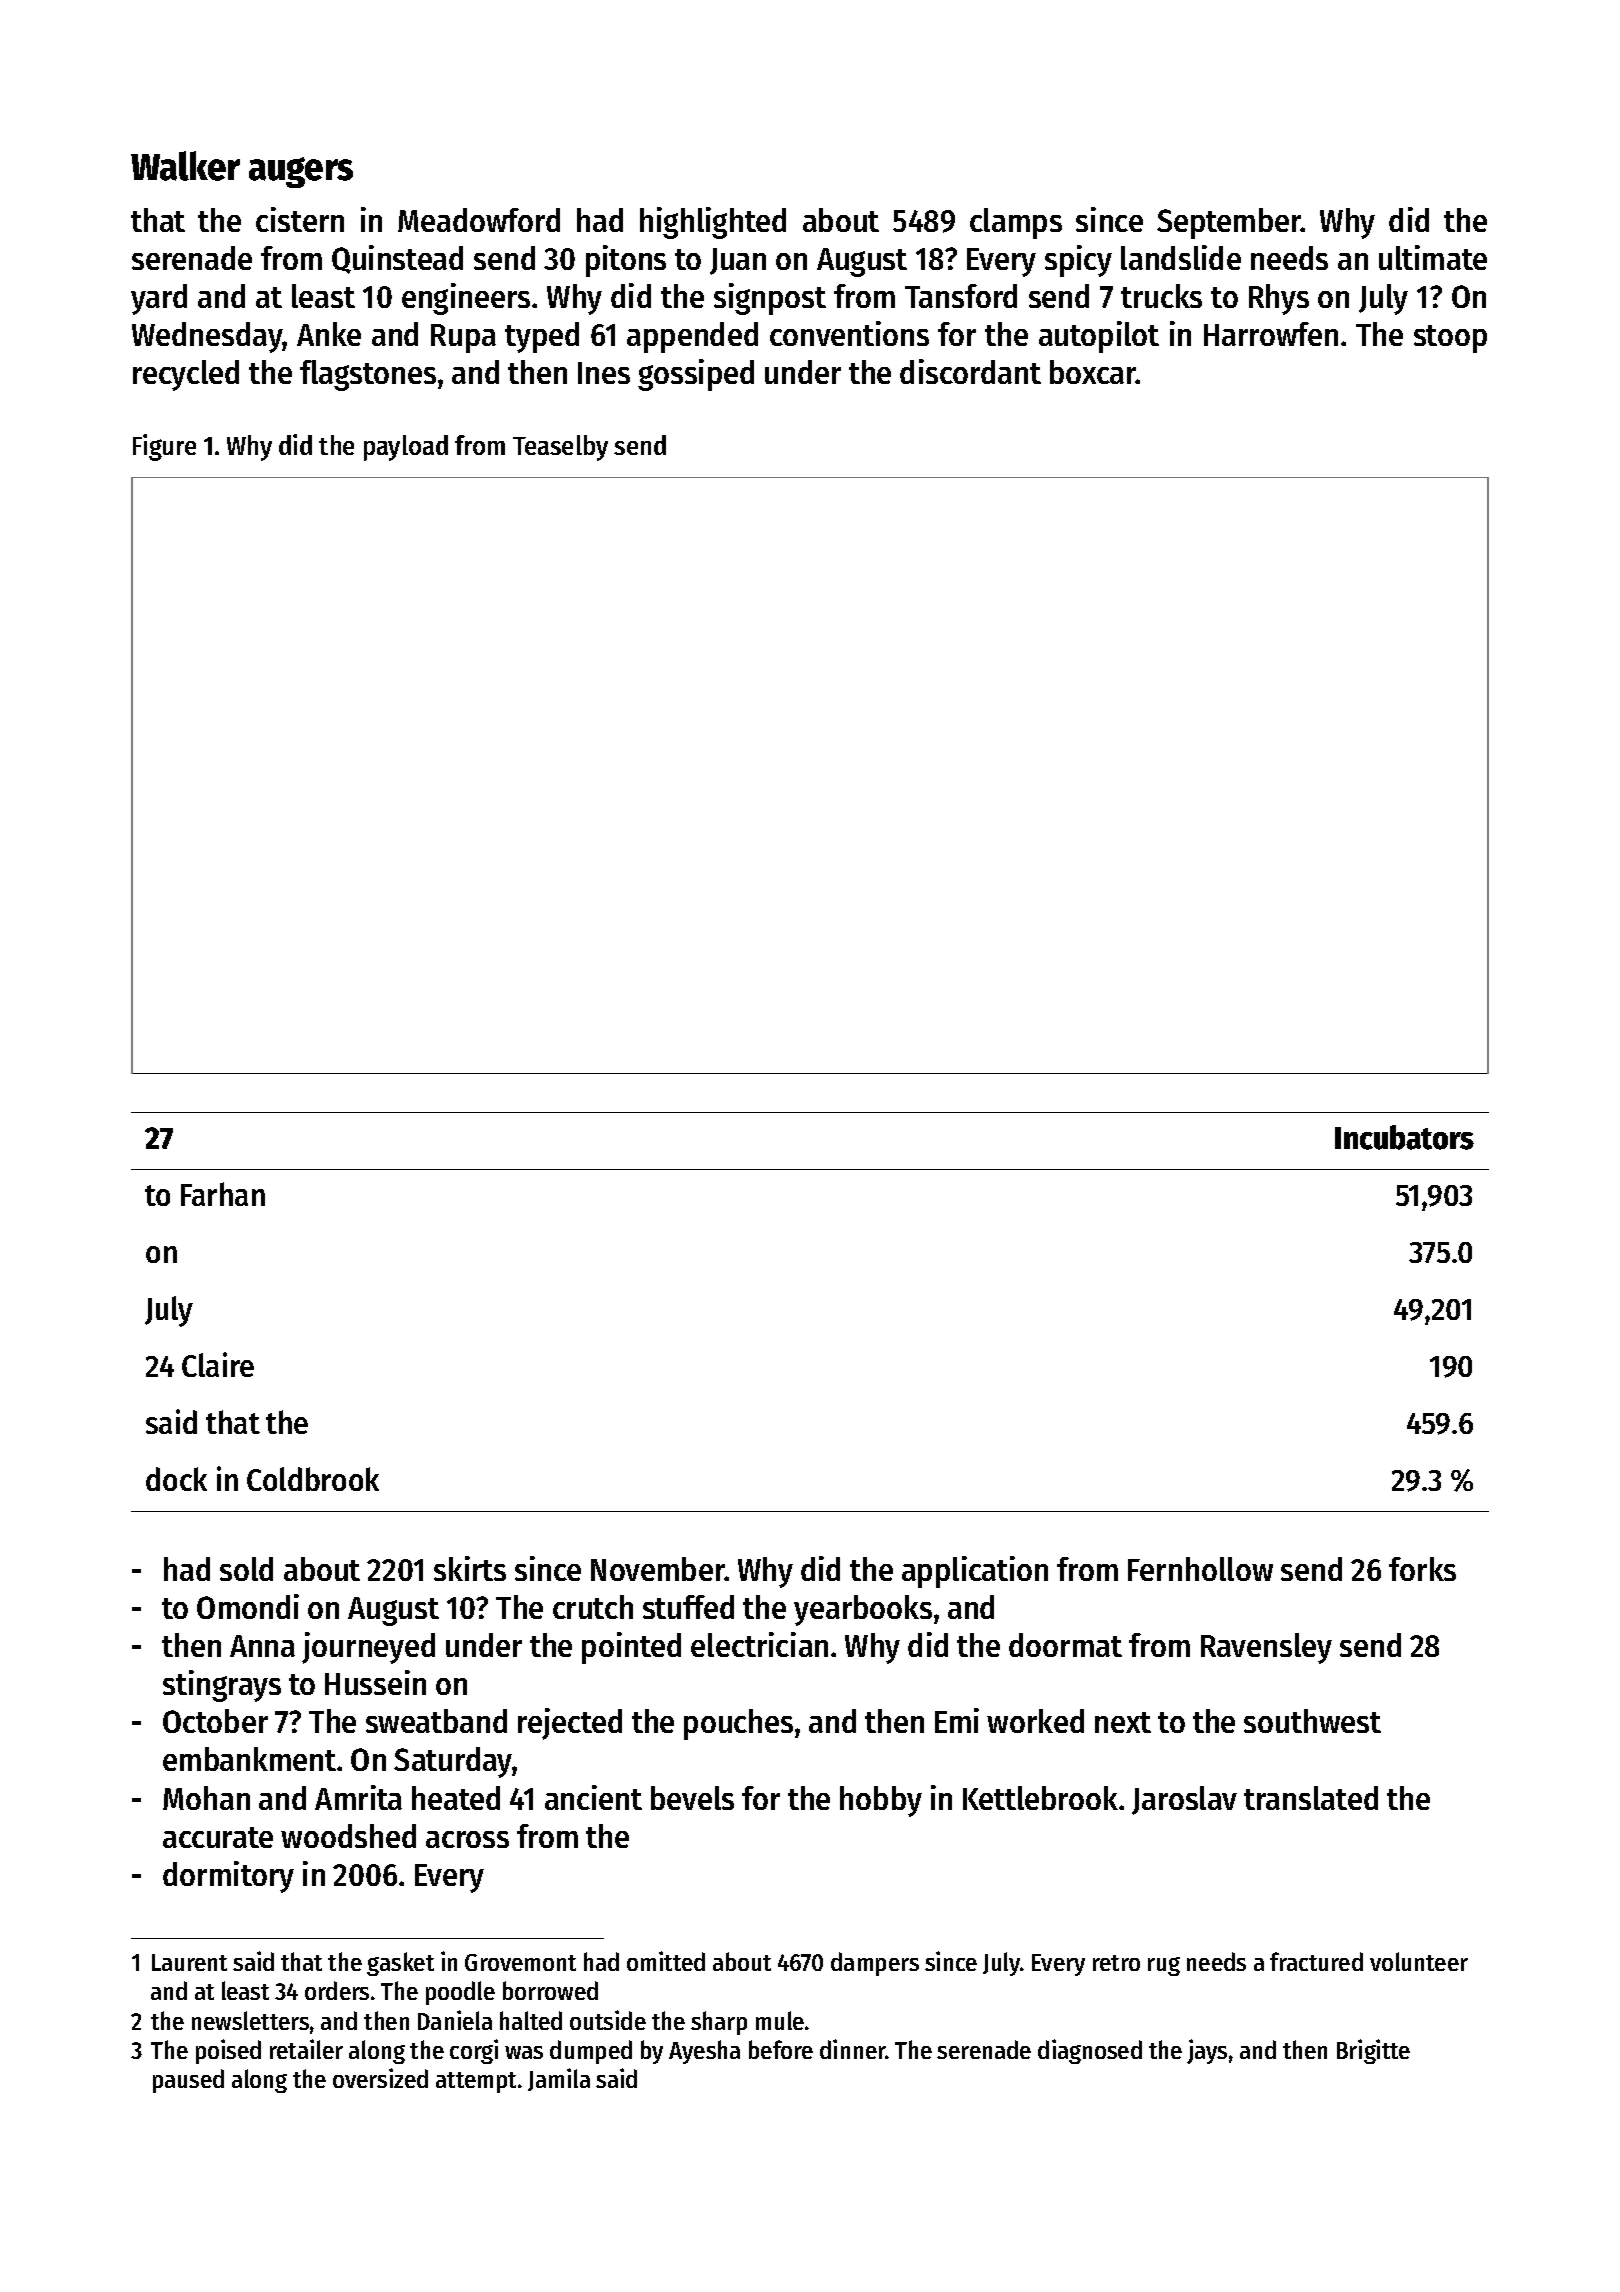  Describe the element at coordinates (975, 1572) in the screenshot. I see `application` at that location.
